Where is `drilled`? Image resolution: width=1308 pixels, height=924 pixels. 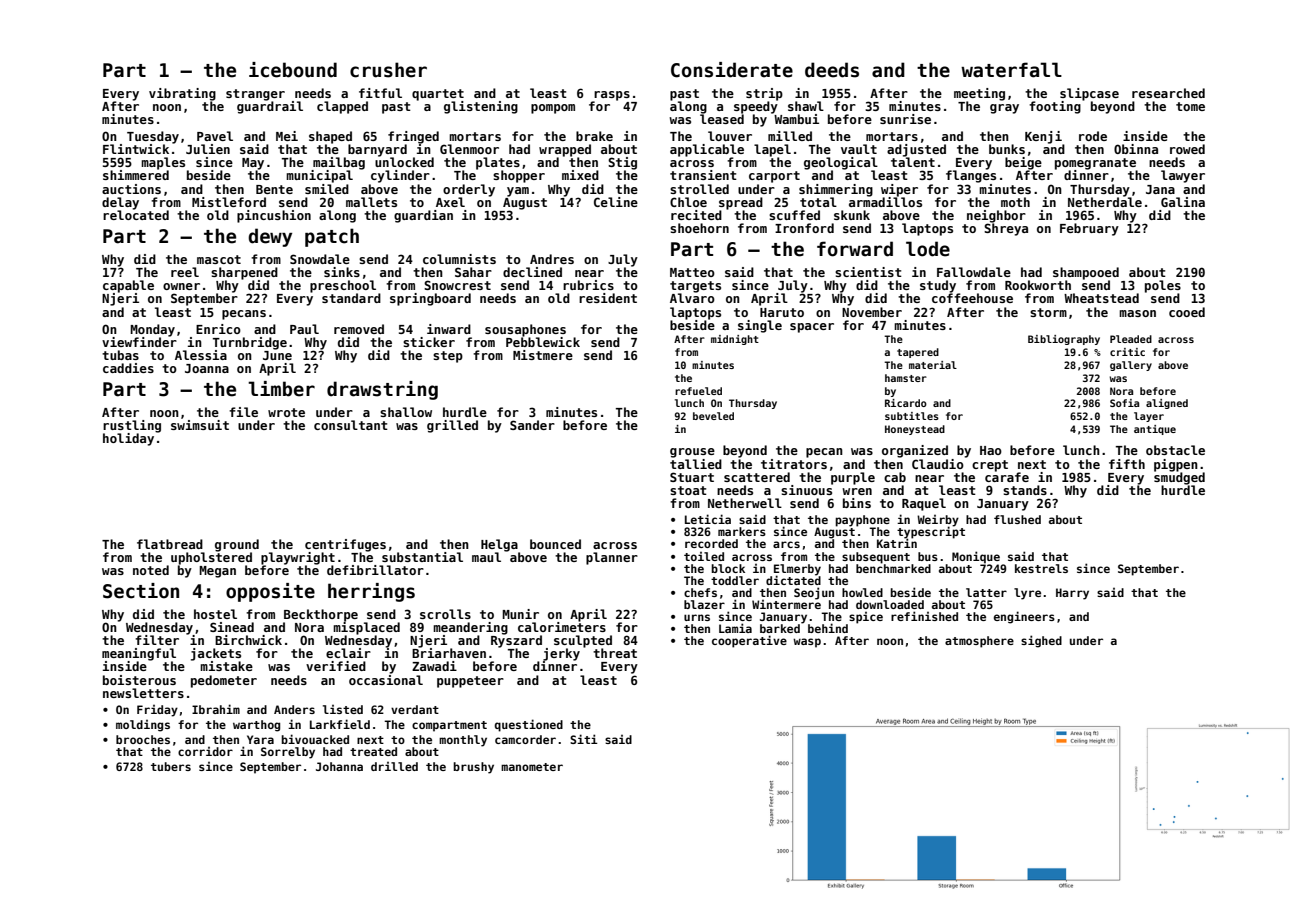
drilled is located at coordinates (394, 766).
